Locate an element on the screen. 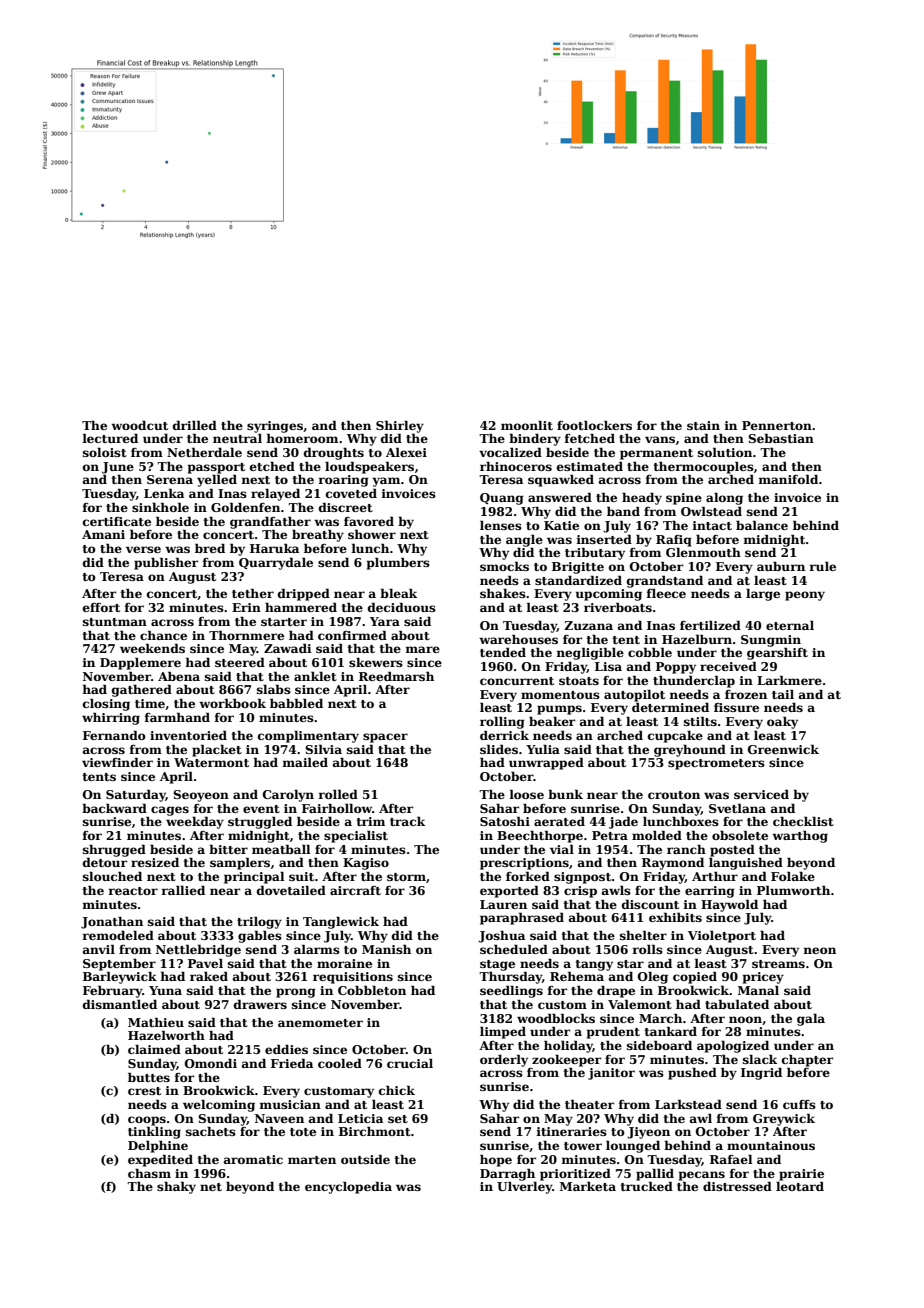  footlockers is located at coordinates (594, 425).
